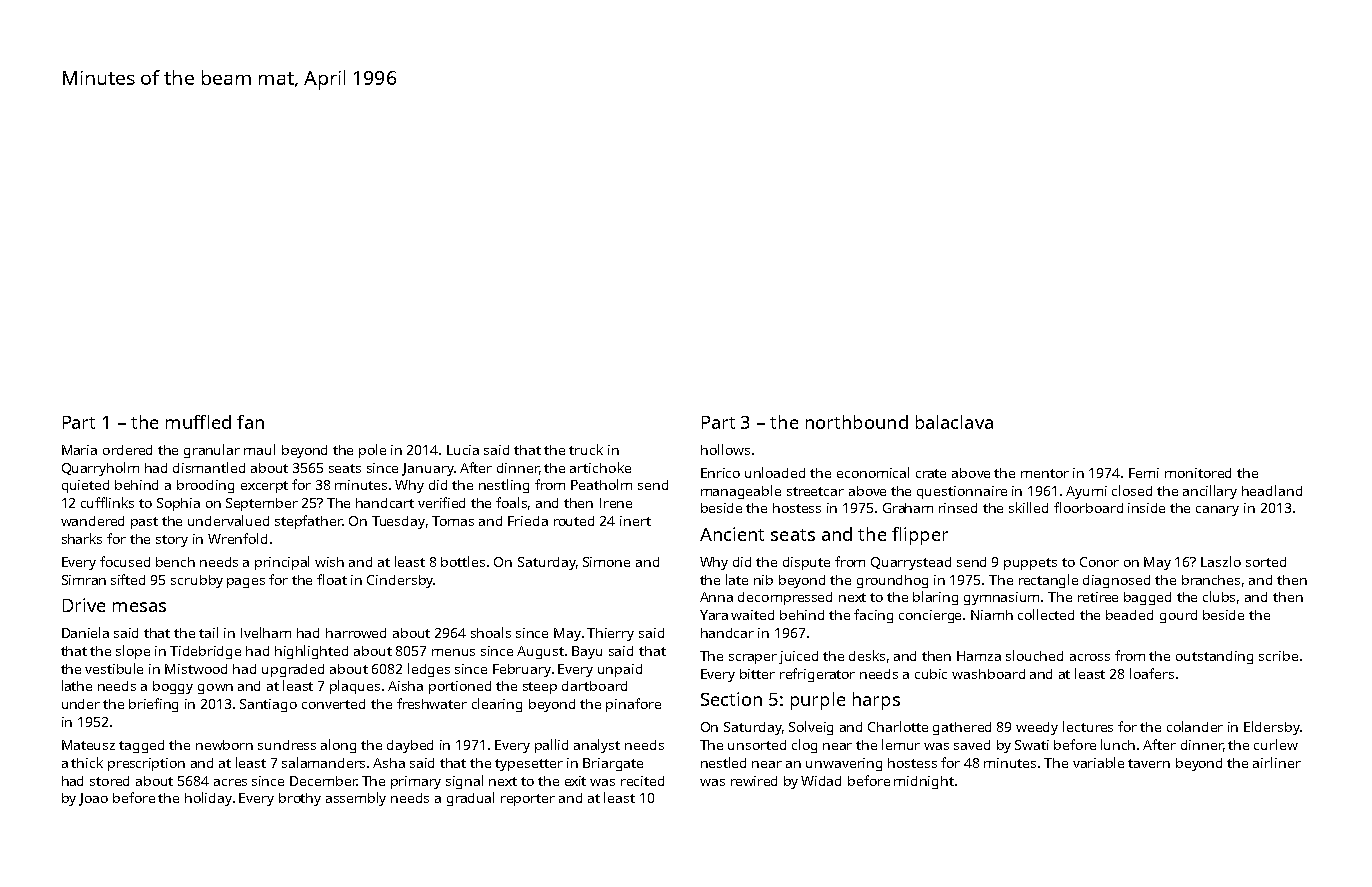 The height and width of the screenshot is (887, 1372). I want to click on muffled, so click(198, 422).
